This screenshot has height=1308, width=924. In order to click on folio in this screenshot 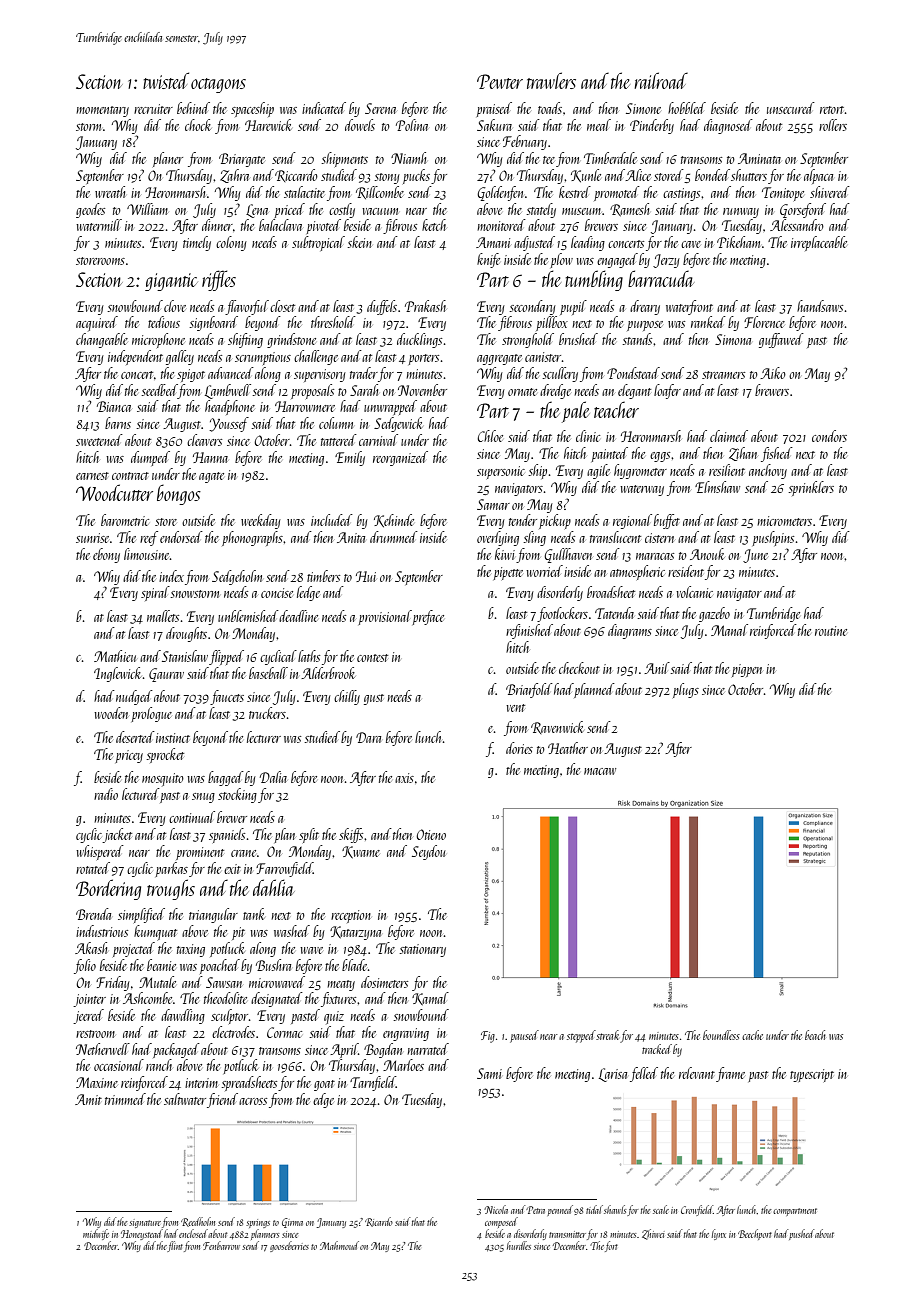, I will do `click(85, 966)`.
